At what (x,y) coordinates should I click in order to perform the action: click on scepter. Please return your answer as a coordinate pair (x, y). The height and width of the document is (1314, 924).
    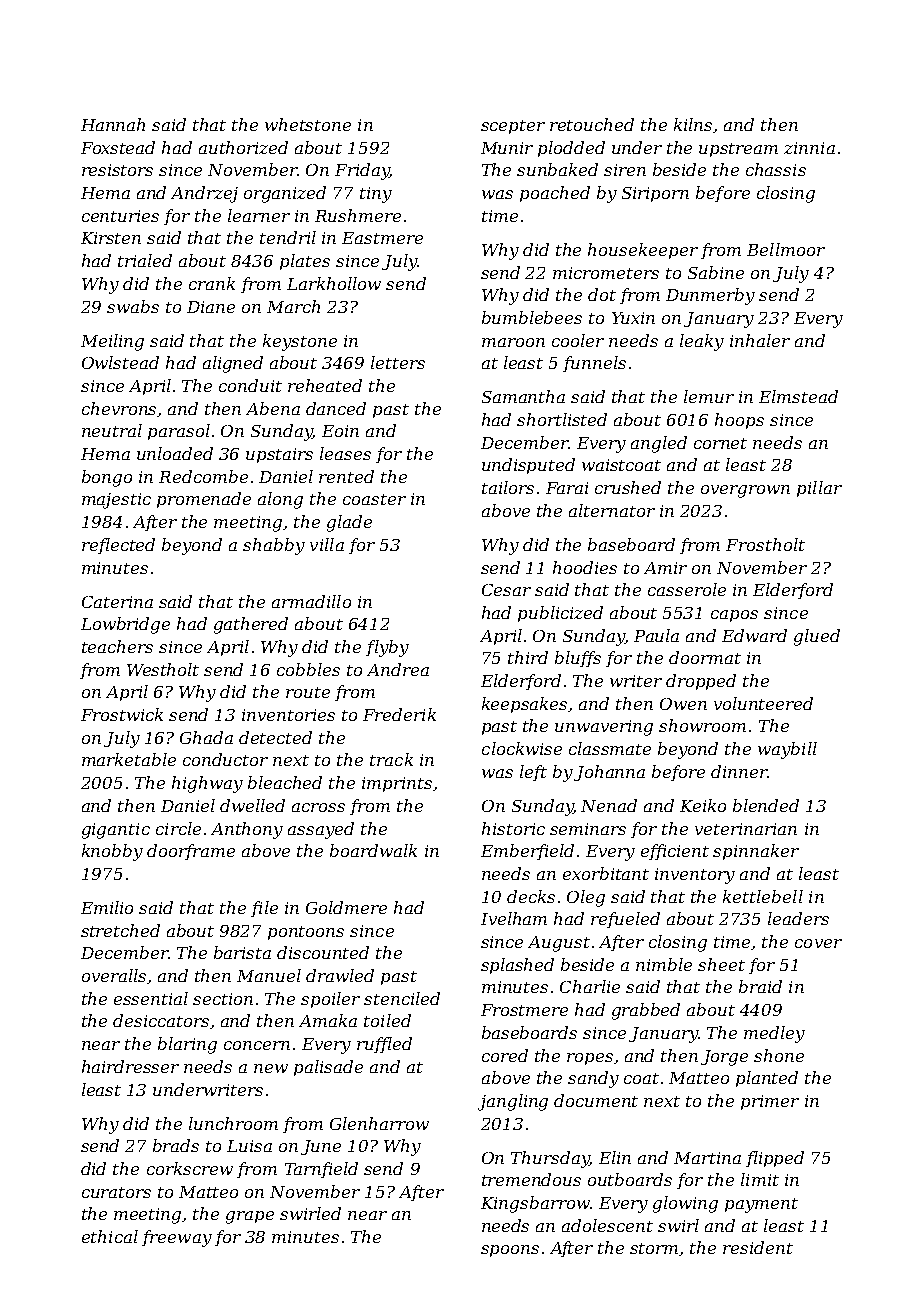
    Looking at the image, I should click on (513, 127).
